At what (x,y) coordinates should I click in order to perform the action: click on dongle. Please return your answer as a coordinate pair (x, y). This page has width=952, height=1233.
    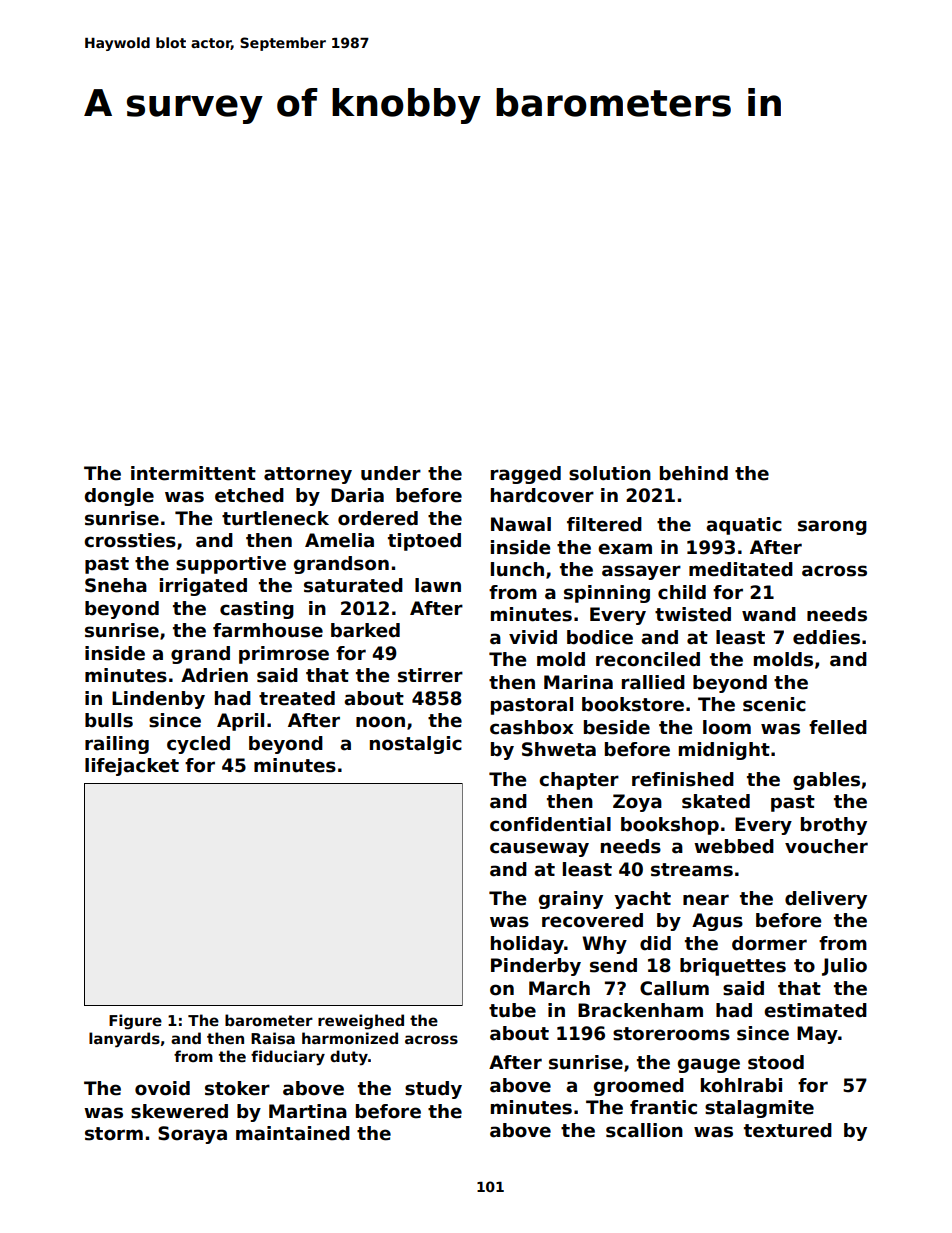
    Looking at the image, I should click on (119, 497).
